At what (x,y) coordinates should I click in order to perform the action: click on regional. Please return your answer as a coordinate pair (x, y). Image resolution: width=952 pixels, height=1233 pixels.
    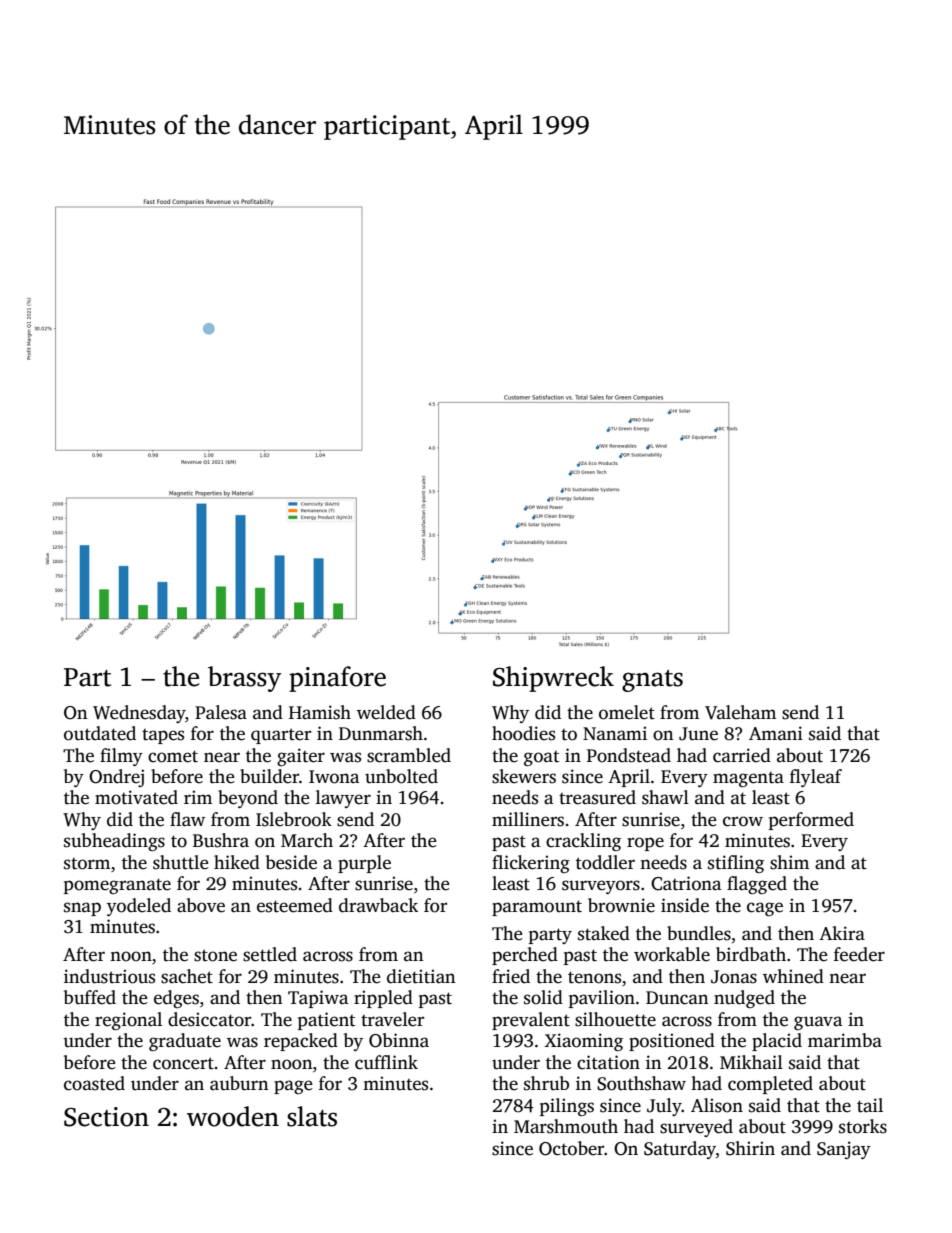
    Looking at the image, I should click on (128, 1021).
